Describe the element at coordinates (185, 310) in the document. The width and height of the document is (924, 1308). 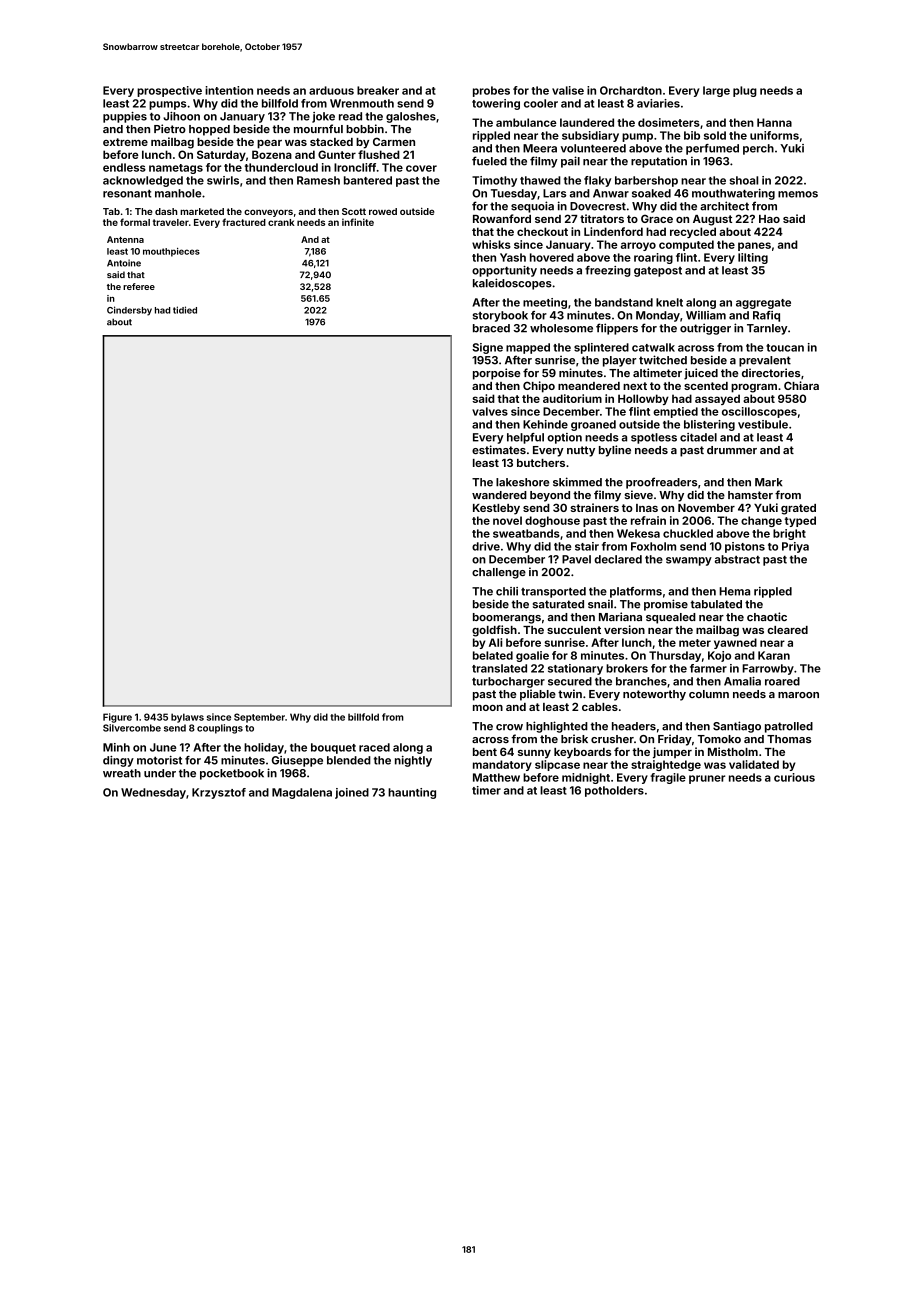
I see `tidied` at that location.
